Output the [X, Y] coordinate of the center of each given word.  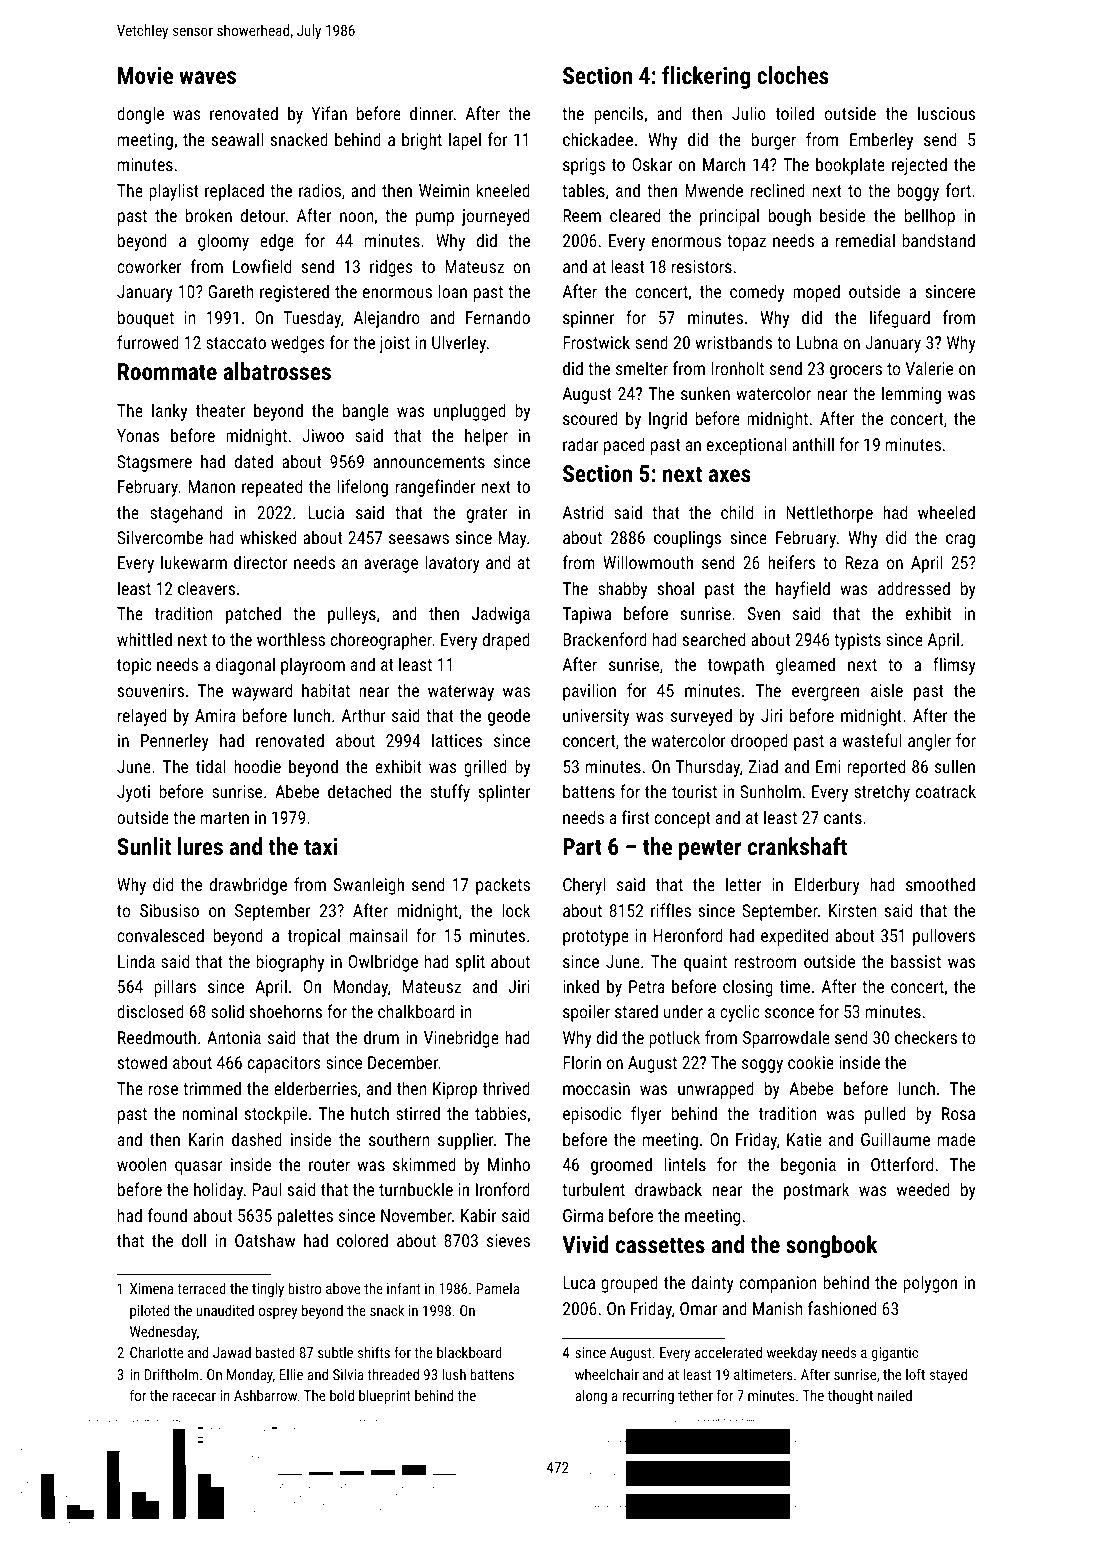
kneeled [503, 190]
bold [342, 1395]
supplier [466, 1141]
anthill [813, 444]
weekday [792, 1354]
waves [207, 77]
